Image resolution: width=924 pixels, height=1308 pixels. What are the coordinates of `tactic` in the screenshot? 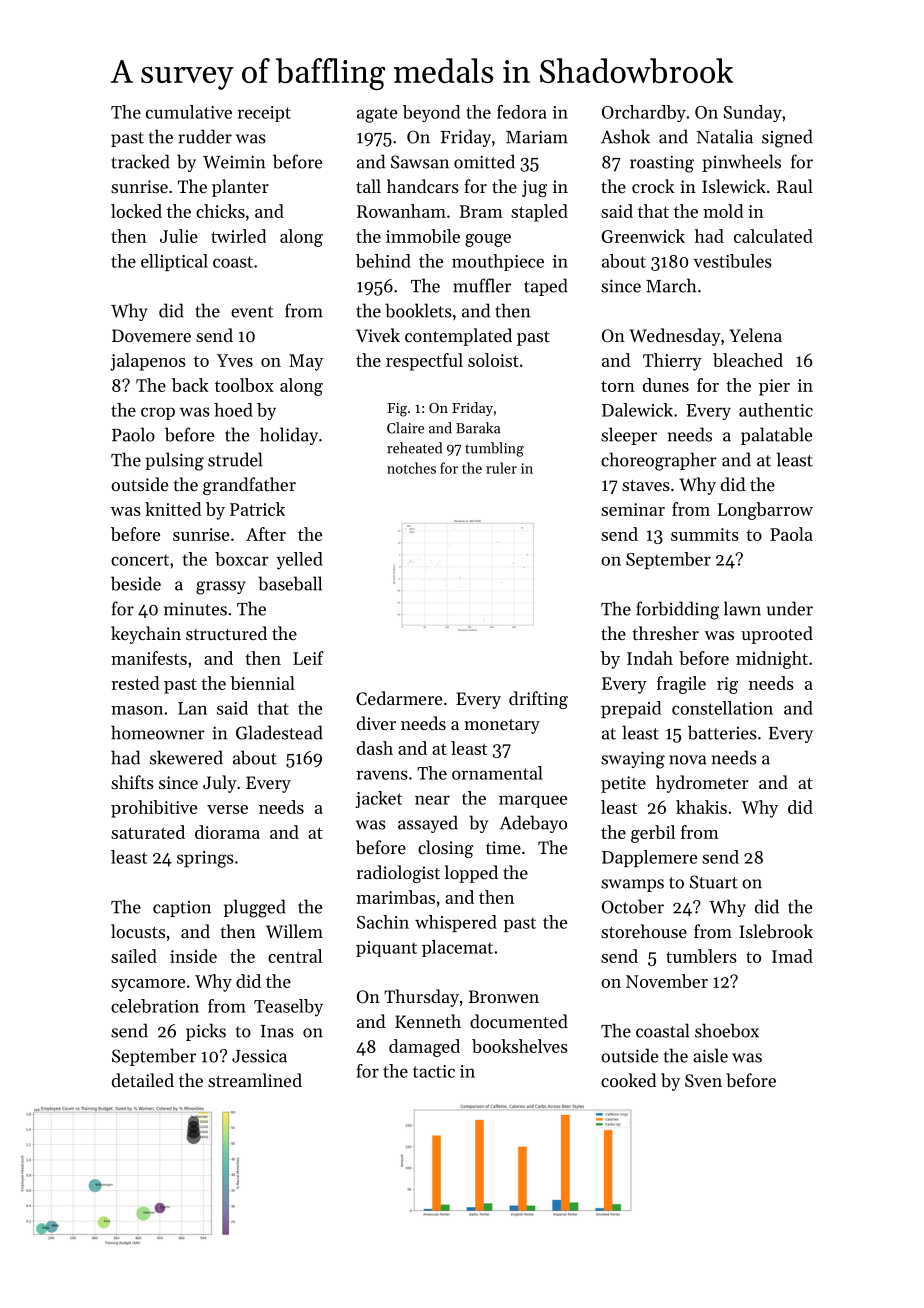 It's located at (434, 1071).
